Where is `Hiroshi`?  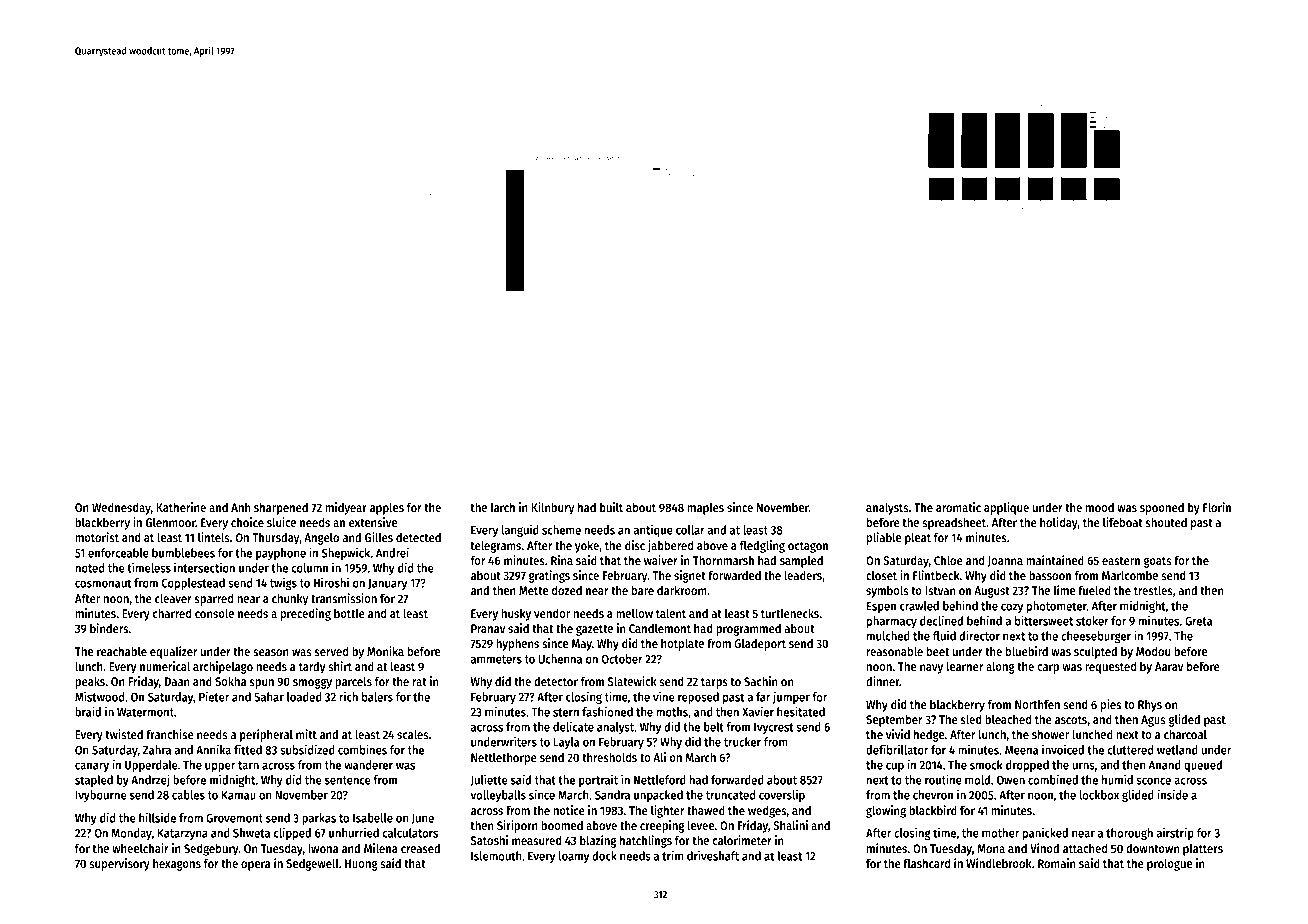 Hiroshi is located at coordinates (331, 582).
